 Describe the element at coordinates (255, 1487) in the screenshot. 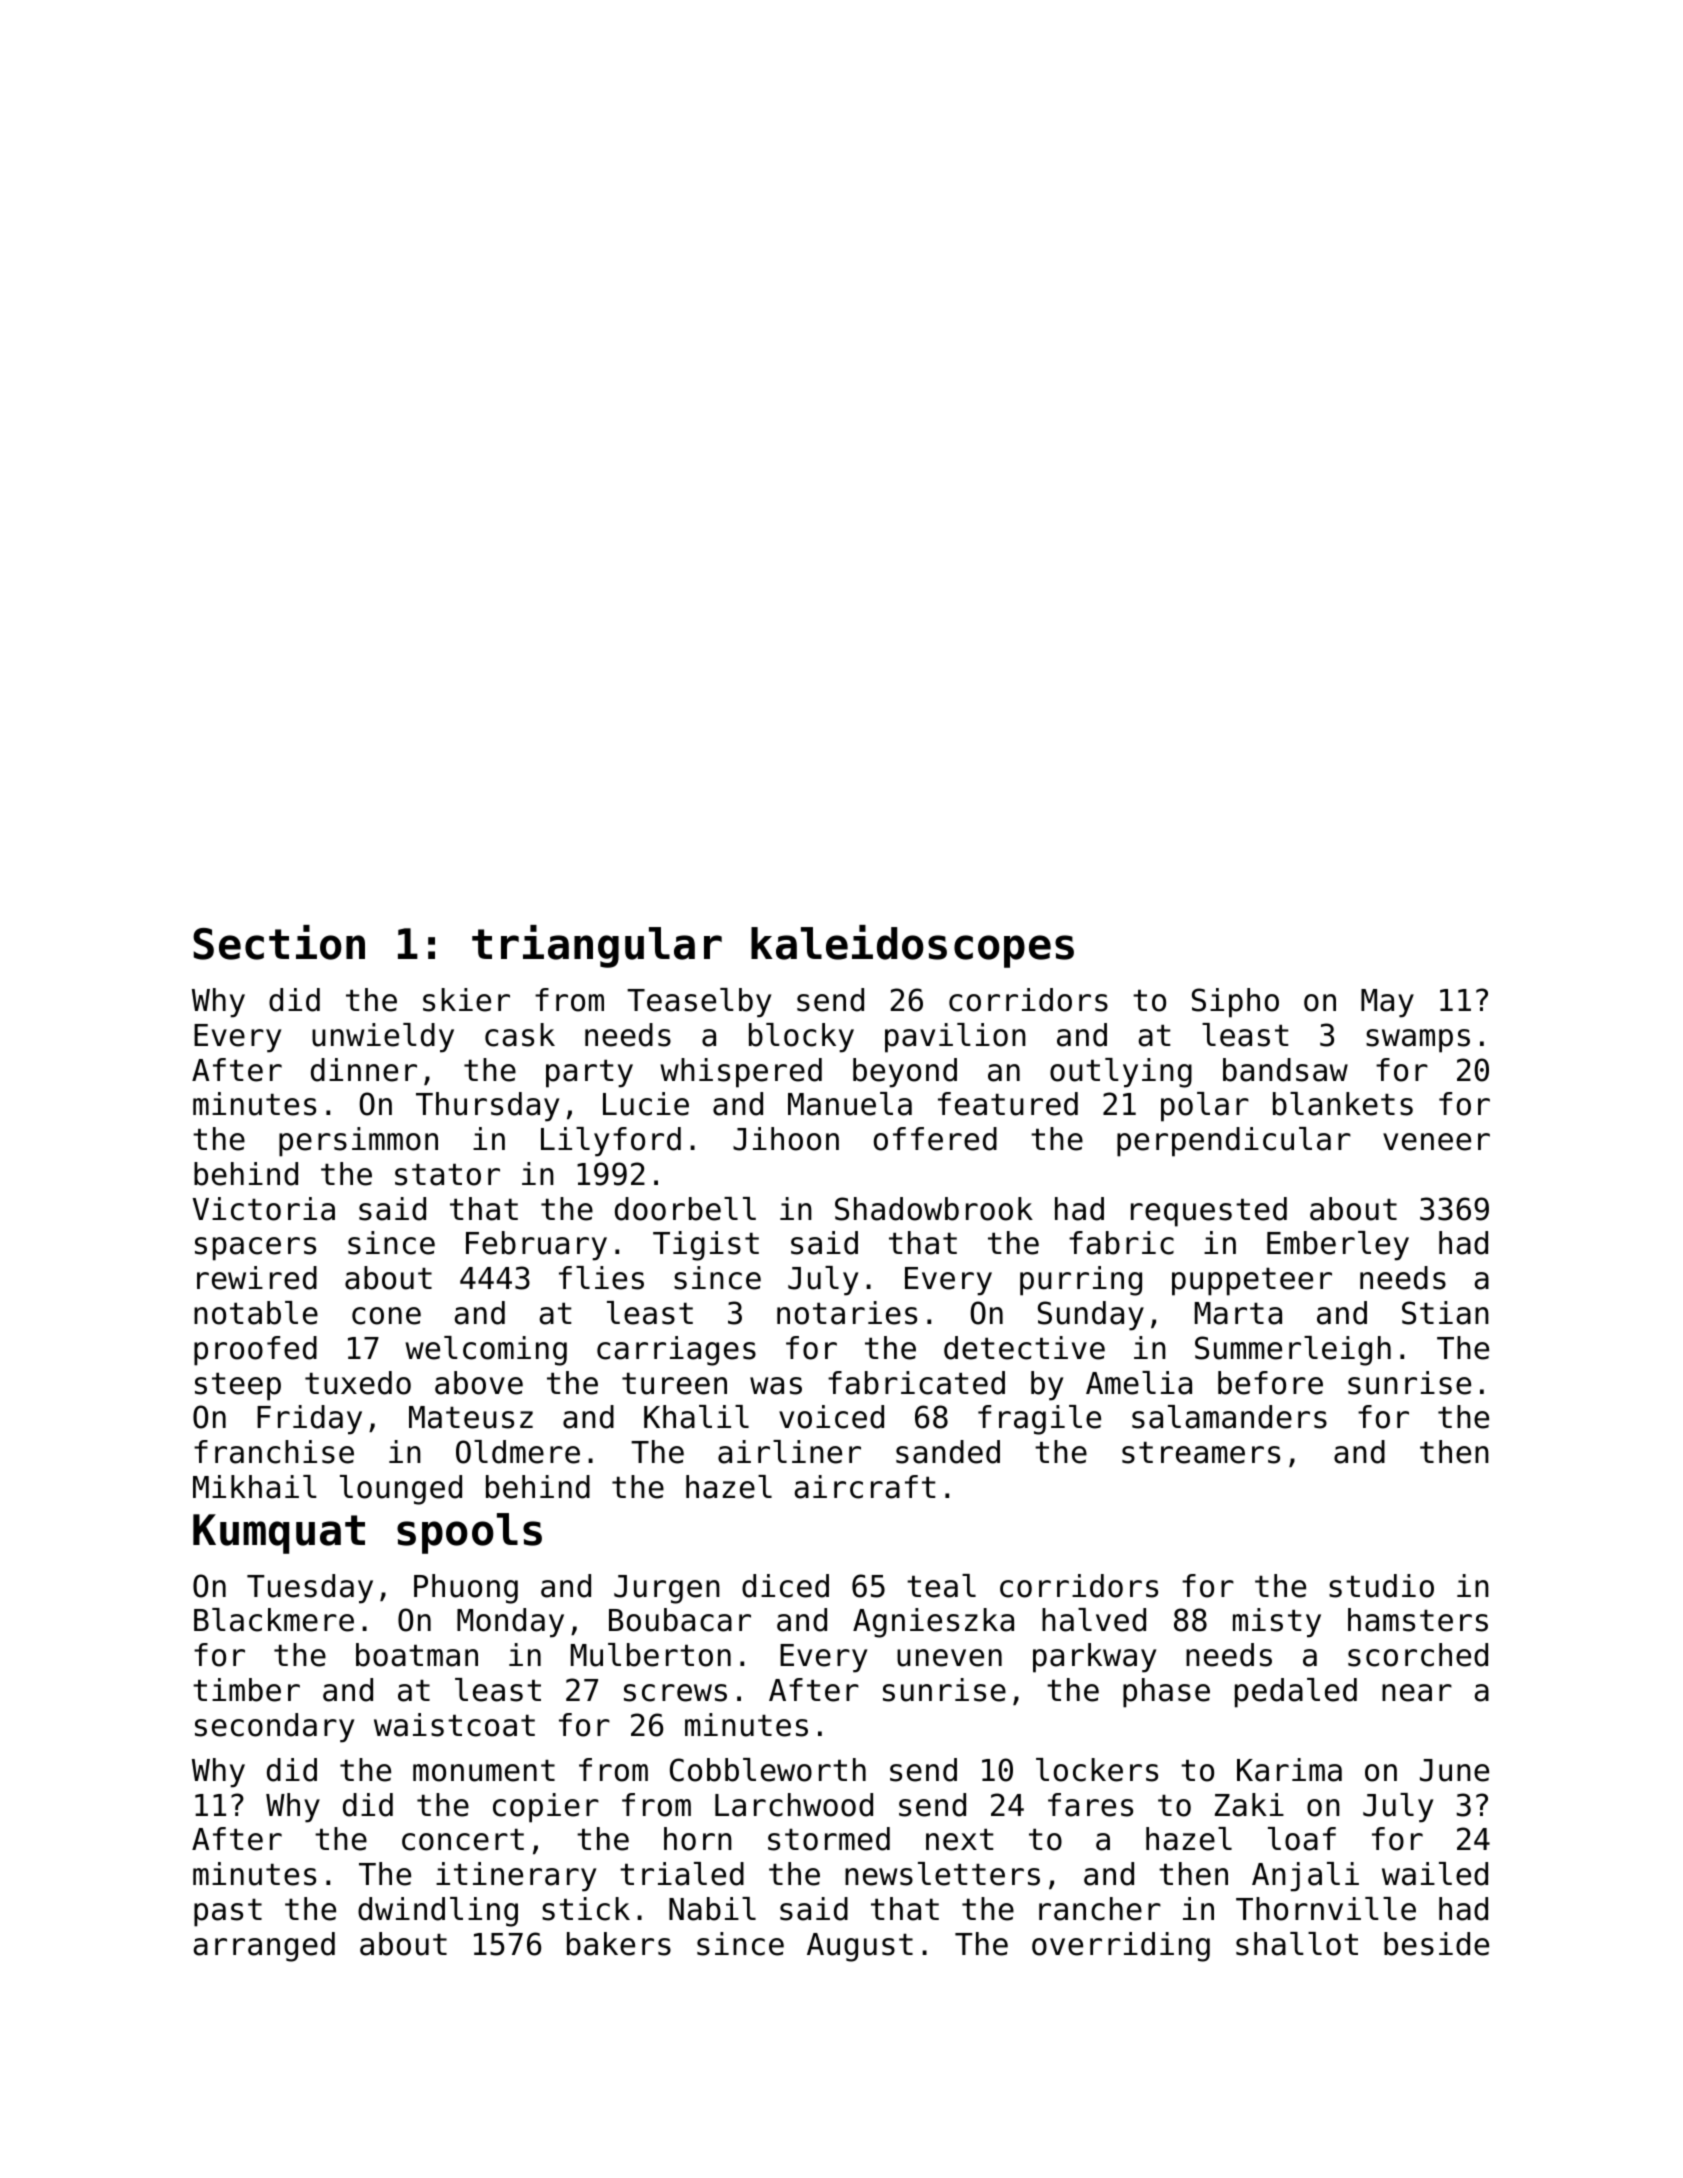

I see `Mikhail` at that location.
